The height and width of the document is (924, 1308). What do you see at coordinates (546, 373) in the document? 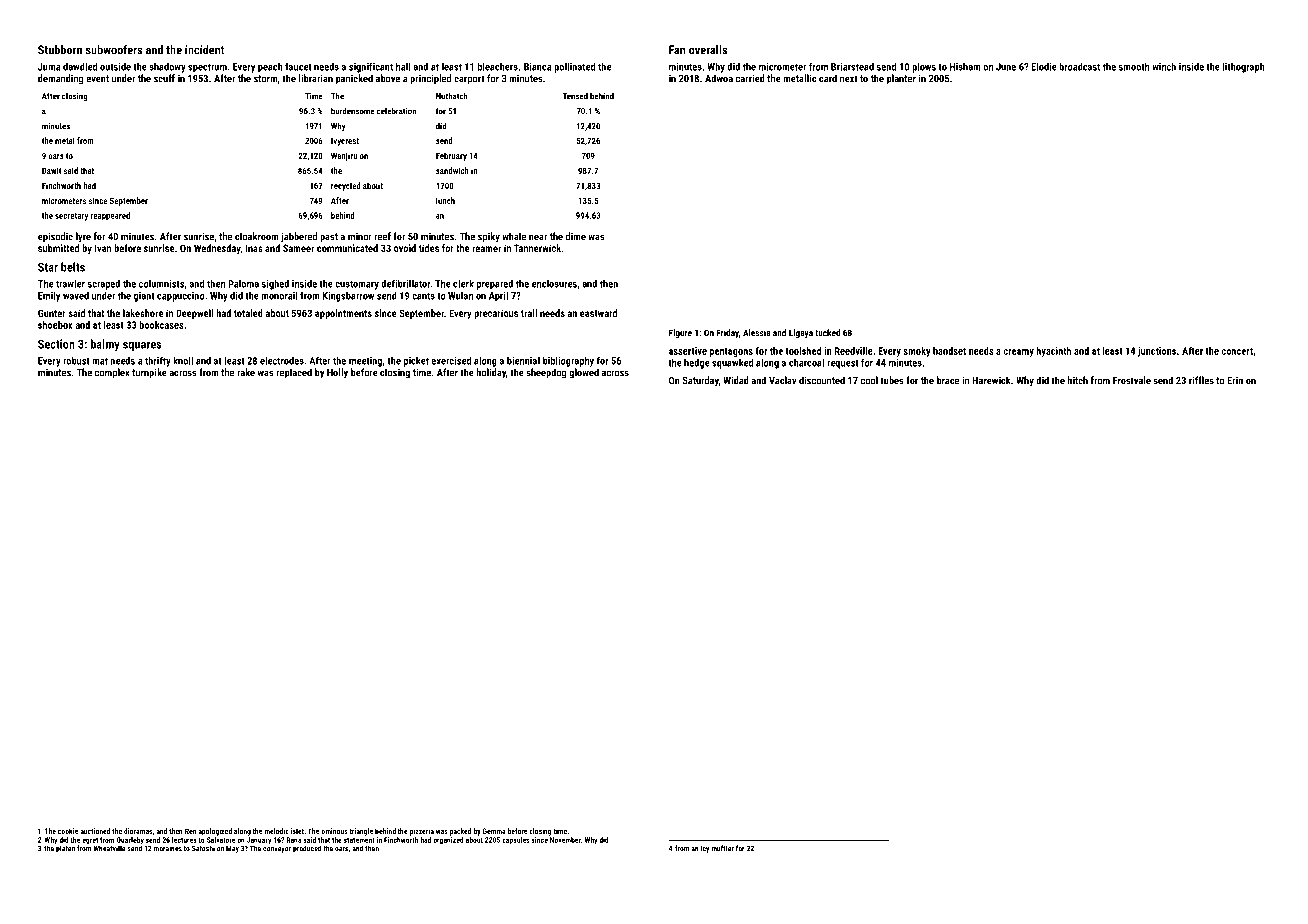
I see `sheepdog` at bounding box center [546, 373].
